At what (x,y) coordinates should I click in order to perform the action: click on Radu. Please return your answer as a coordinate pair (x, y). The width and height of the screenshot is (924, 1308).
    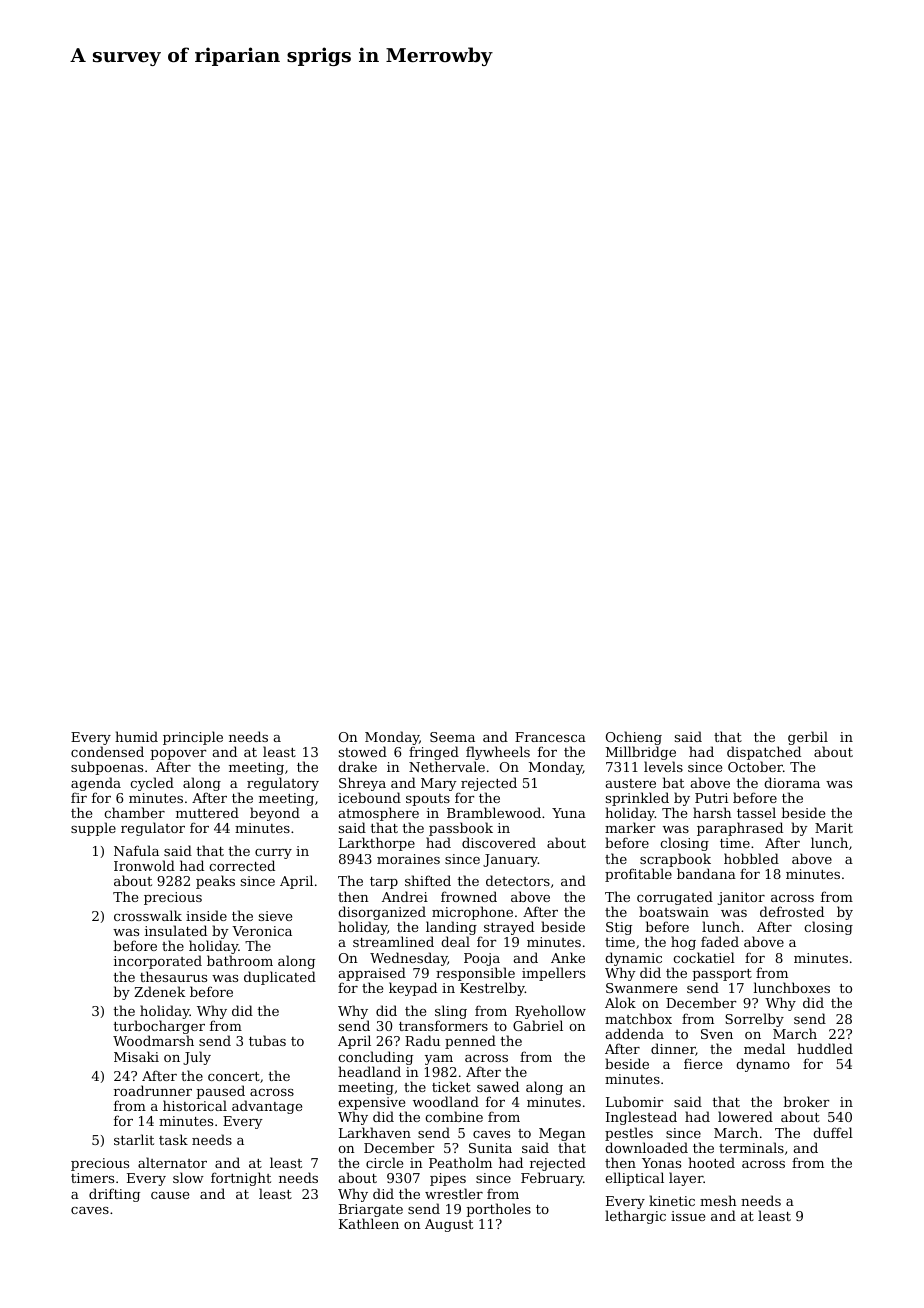
    Looking at the image, I should click on (422, 1040).
